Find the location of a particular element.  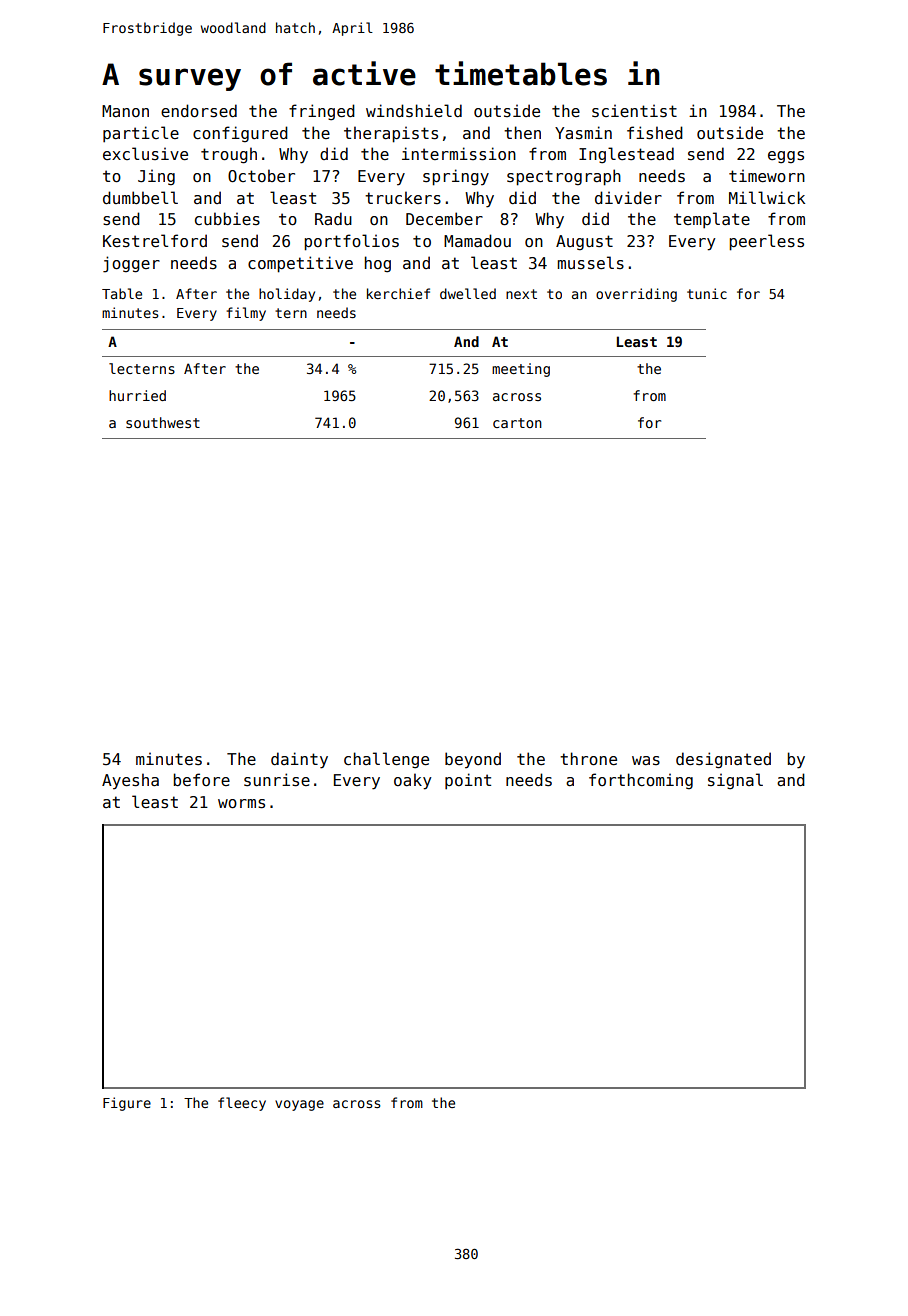

Kestrelford is located at coordinates (155, 240).
